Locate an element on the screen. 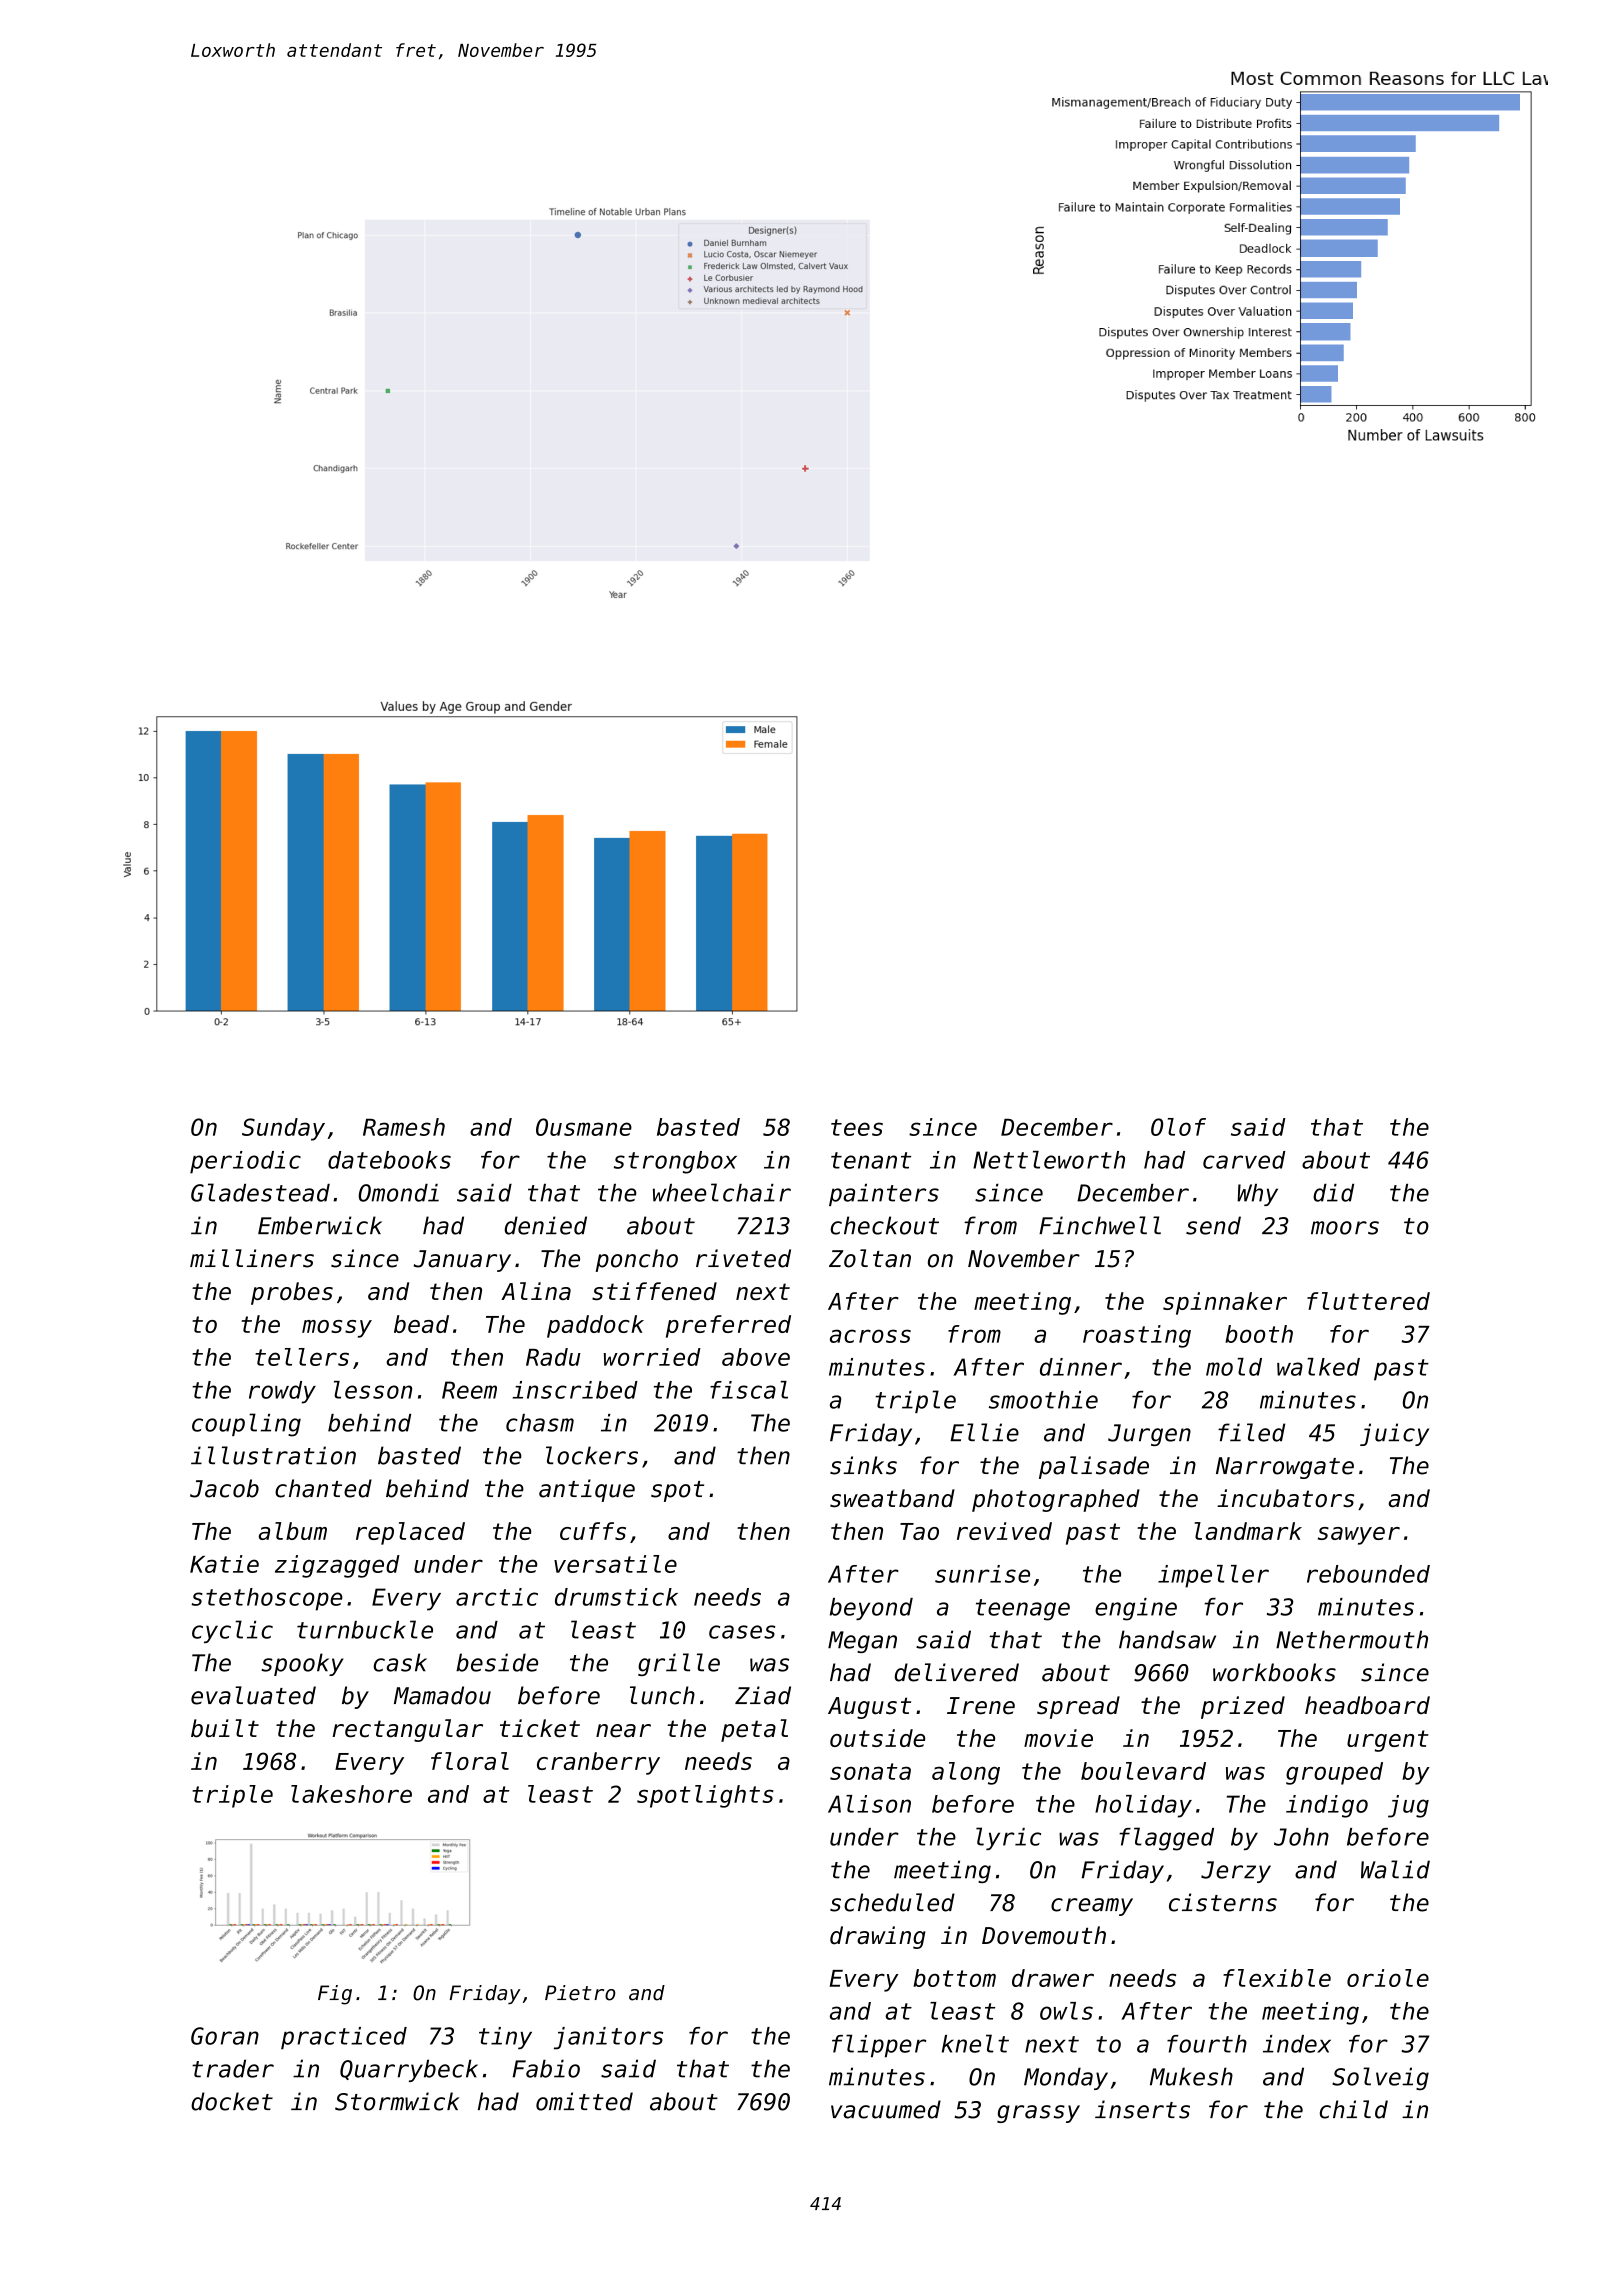 This screenshot has height=2292, width=1620. rebounded is located at coordinates (1368, 1574).
